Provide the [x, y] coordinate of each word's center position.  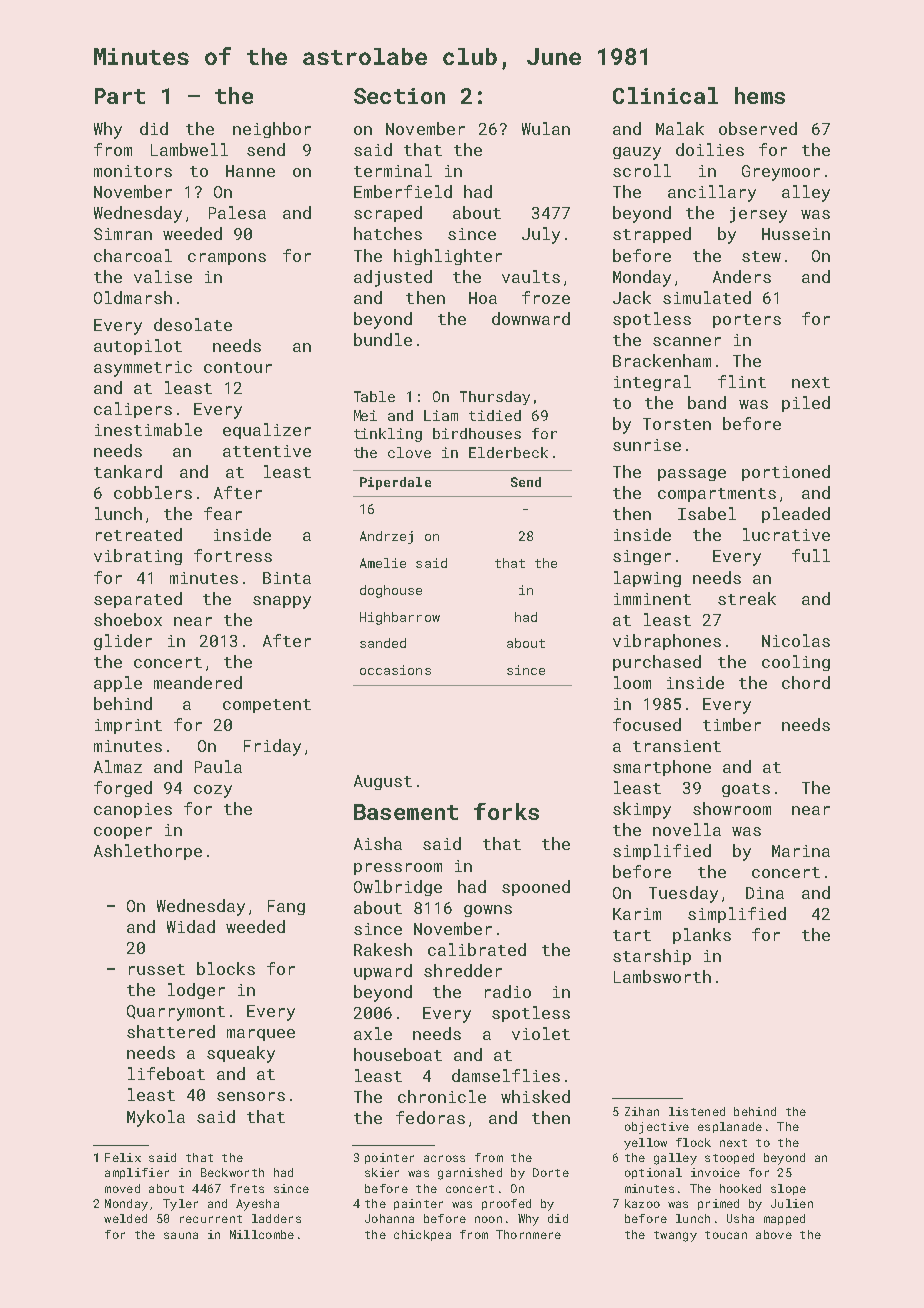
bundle [383, 339]
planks [702, 936]
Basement [406, 812]
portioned [786, 473]
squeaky [241, 1054]
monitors [133, 171]
